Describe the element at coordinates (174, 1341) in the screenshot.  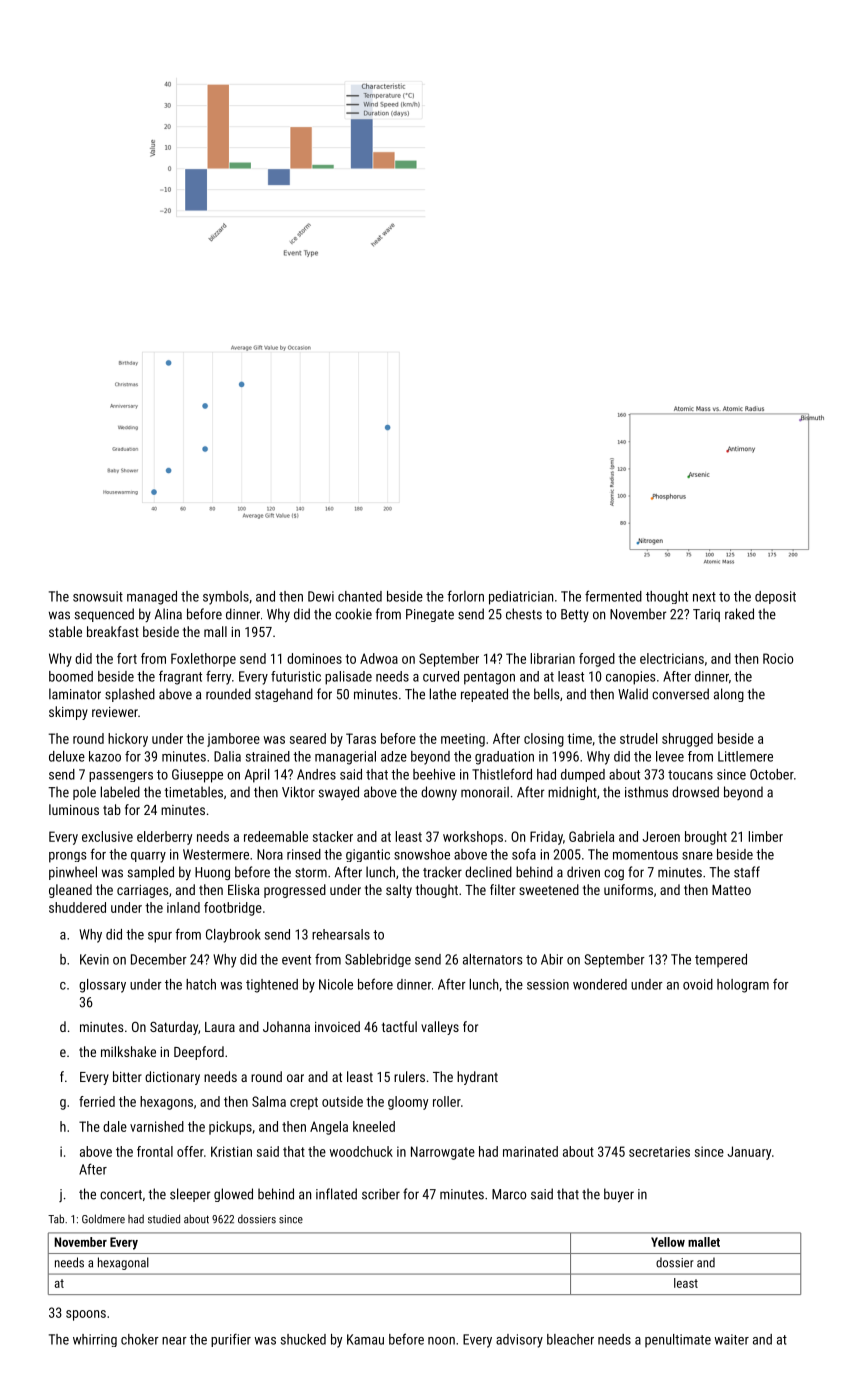
I see `near` at that location.
